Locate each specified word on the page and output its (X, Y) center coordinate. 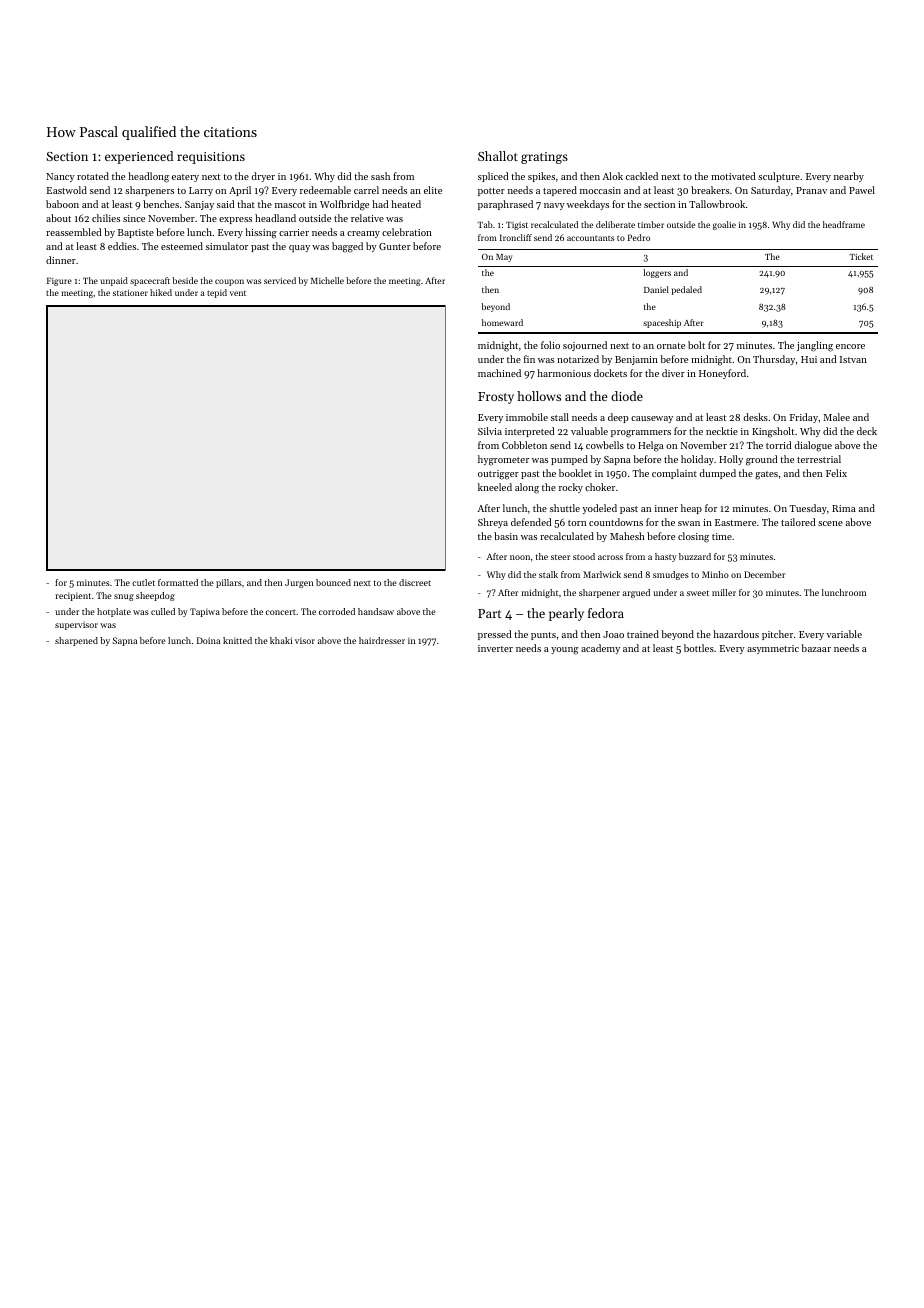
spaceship (662, 323)
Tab (485, 224)
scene (830, 523)
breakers (710, 190)
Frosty (496, 398)
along (527, 488)
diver (673, 373)
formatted (178, 582)
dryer (263, 177)
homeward (502, 322)
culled (163, 611)
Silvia (490, 431)
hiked (161, 292)
